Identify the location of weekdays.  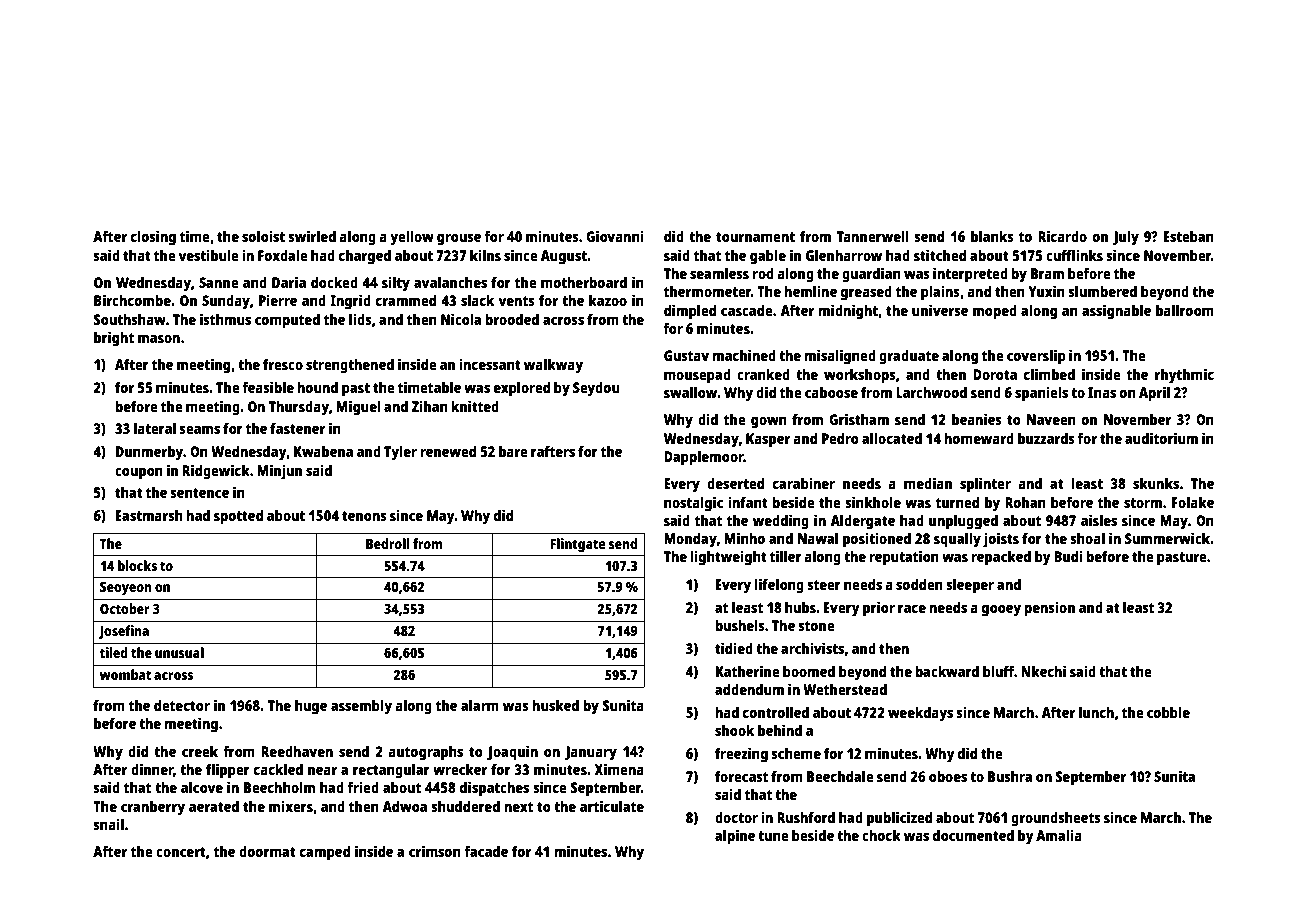
(920, 714).
